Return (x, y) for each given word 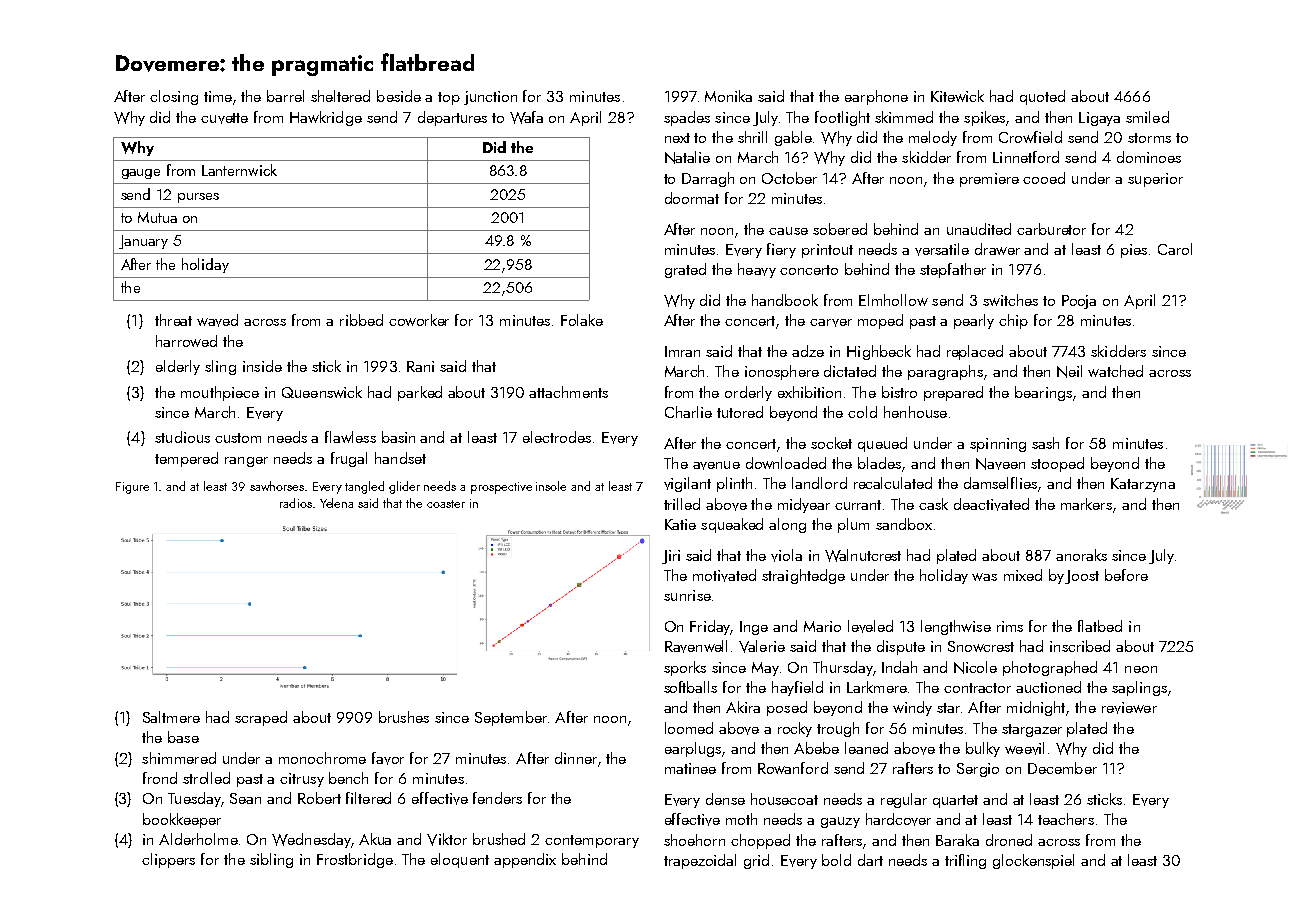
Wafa (526, 117)
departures (452, 118)
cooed (1044, 178)
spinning (998, 445)
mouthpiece (220, 393)
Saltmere (171, 717)
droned (1009, 840)
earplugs (693, 749)
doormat (692, 198)
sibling (271, 860)
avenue (716, 465)
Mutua (157, 217)
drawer (997, 249)
